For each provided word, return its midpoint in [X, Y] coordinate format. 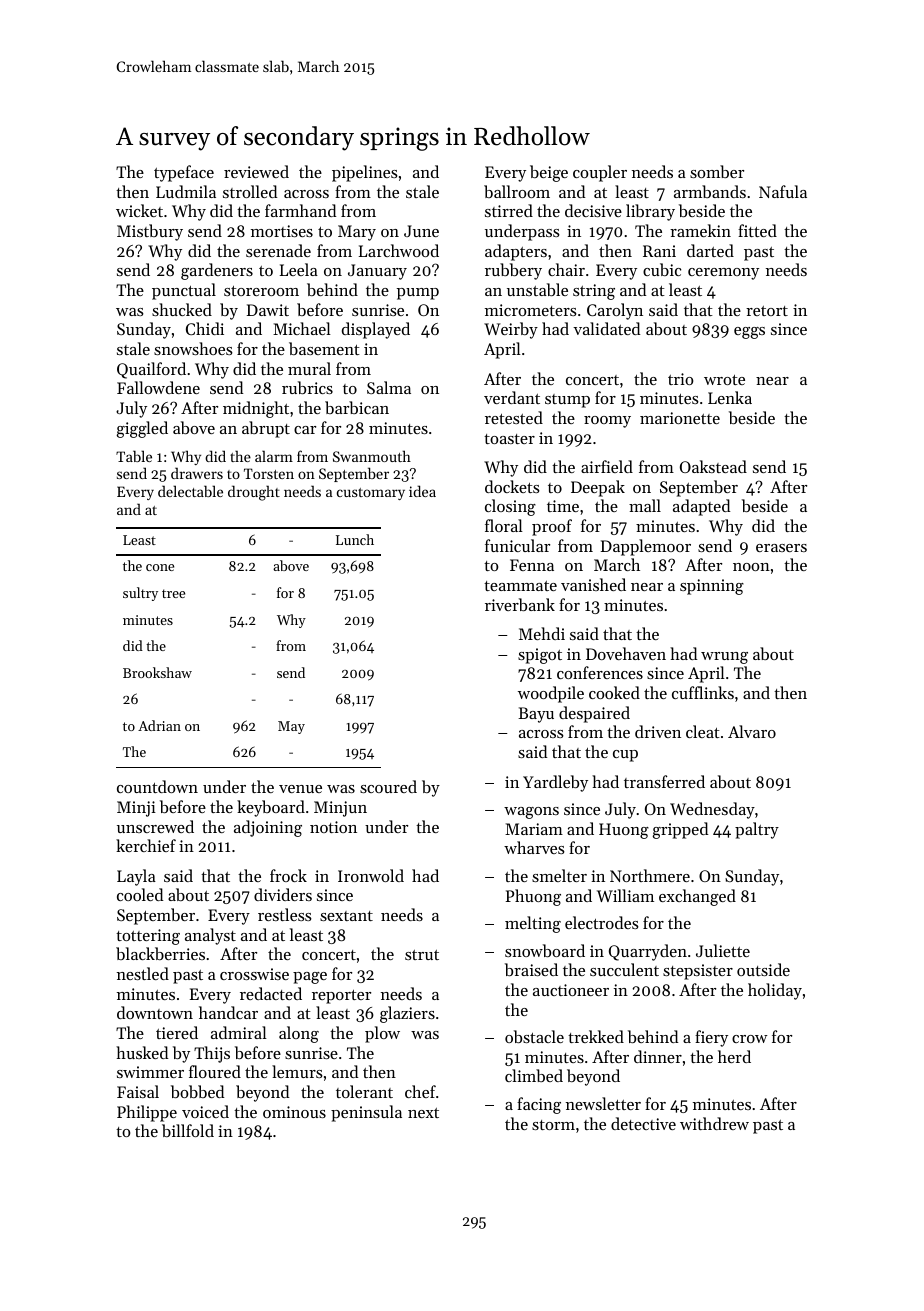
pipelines [365, 173]
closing [510, 507]
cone [160, 567]
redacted [271, 993]
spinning [712, 587]
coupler [600, 173]
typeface [184, 173]
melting [533, 924]
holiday [775, 991]
